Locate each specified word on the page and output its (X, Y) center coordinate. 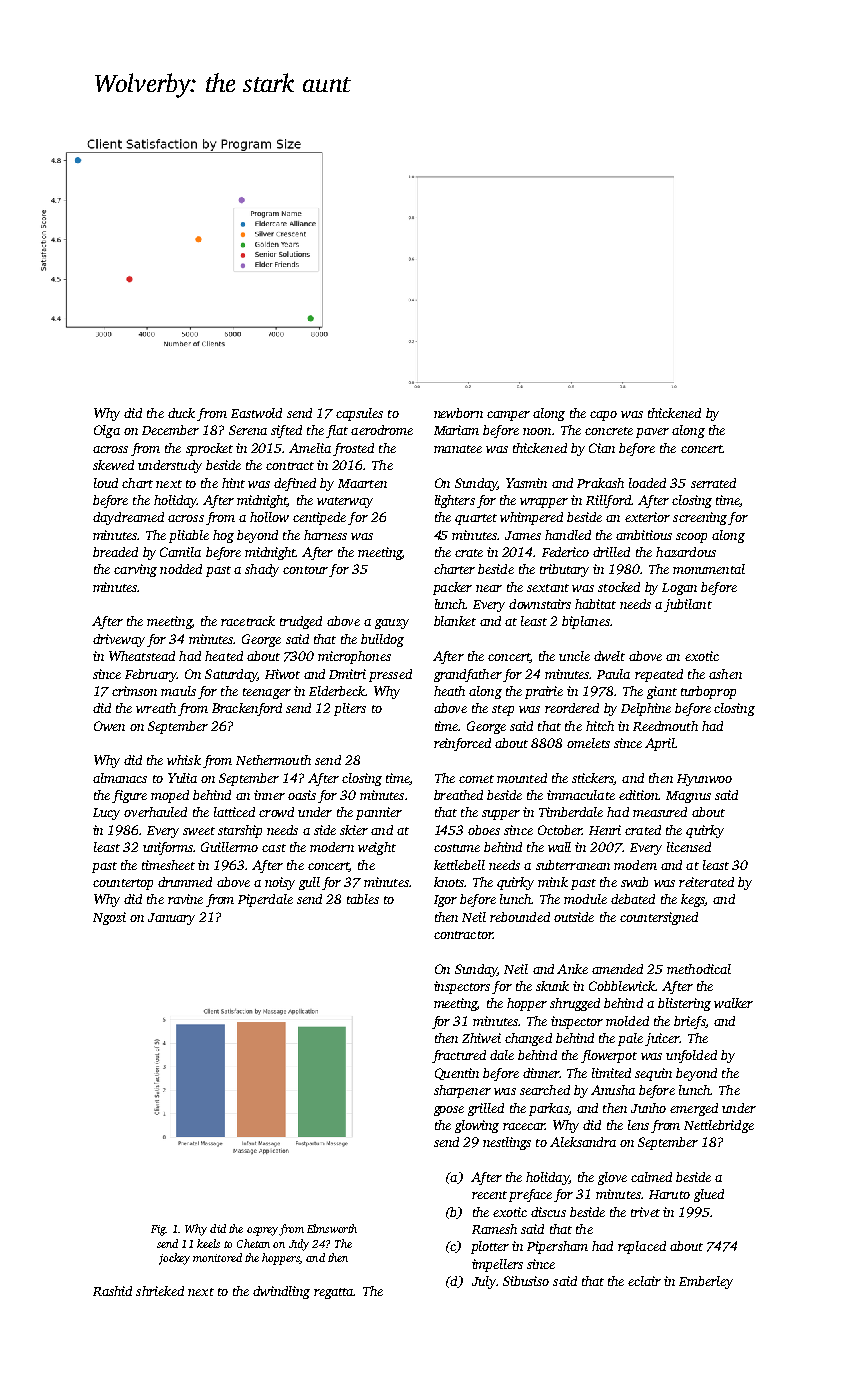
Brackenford (247, 709)
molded (627, 1021)
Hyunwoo (704, 780)
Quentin (457, 1074)
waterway (345, 502)
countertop (123, 884)
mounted (522, 778)
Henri (605, 830)
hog (223, 536)
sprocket (209, 449)
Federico (565, 552)
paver (652, 433)
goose (449, 1111)
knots (449, 882)
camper (508, 416)
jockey (174, 1259)
